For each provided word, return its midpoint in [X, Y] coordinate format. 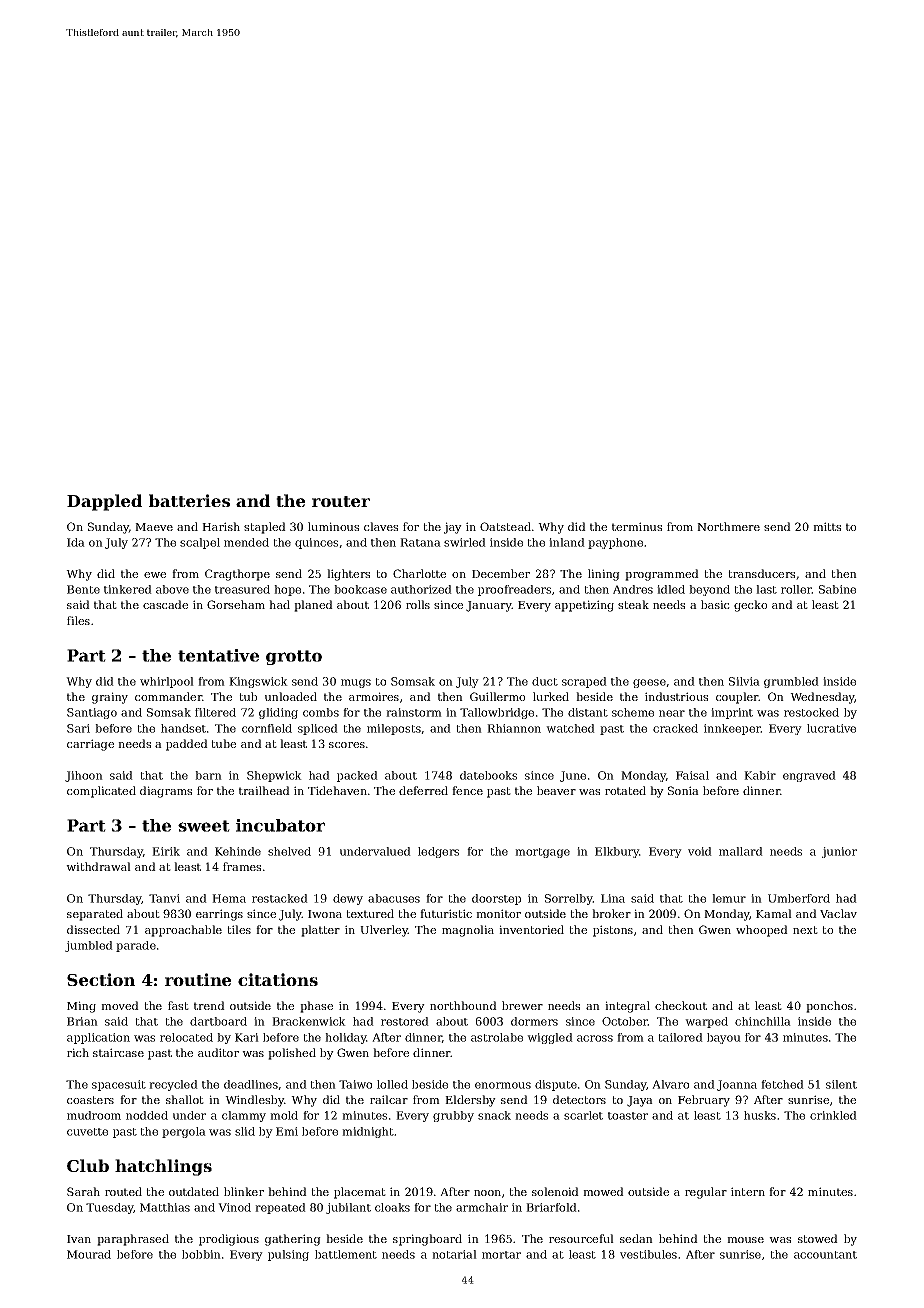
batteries [189, 500]
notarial [454, 1254]
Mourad [89, 1254]
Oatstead [505, 526]
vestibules [648, 1254]
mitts [827, 526]
